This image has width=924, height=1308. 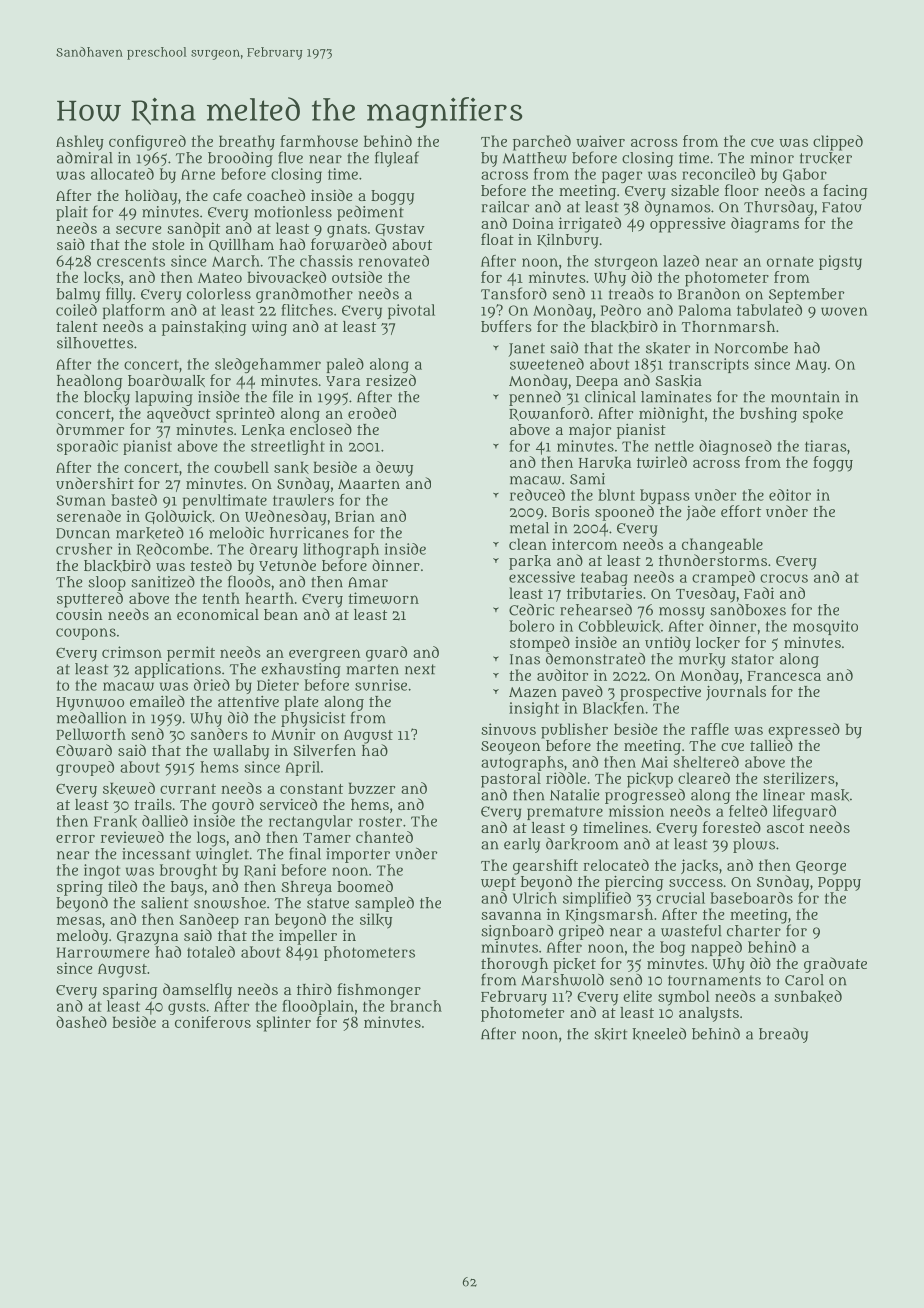 What do you see at coordinates (542, 143) in the image?
I see `parched` at bounding box center [542, 143].
